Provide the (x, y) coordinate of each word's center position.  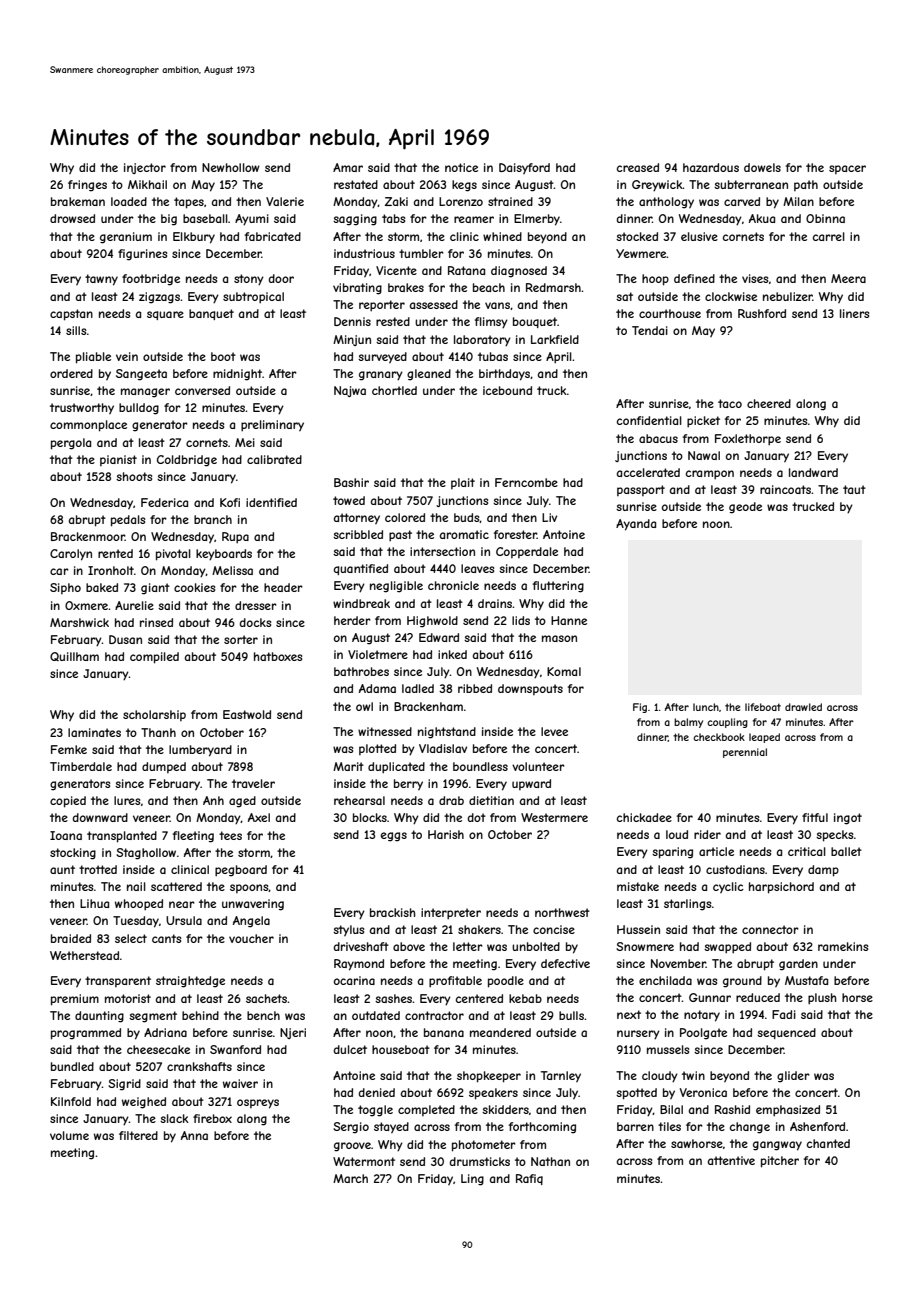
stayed (391, 1127)
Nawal (704, 455)
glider (793, 1077)
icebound (507, 390)
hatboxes (278, 656)
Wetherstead (84, 955)
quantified (361, 569)
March (350, 1178)
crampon (710, 474)
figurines (142, 255)
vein (127, 356)
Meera (848, 278)
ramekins (843, 946)
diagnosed (519, 272)
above (409, 946)
